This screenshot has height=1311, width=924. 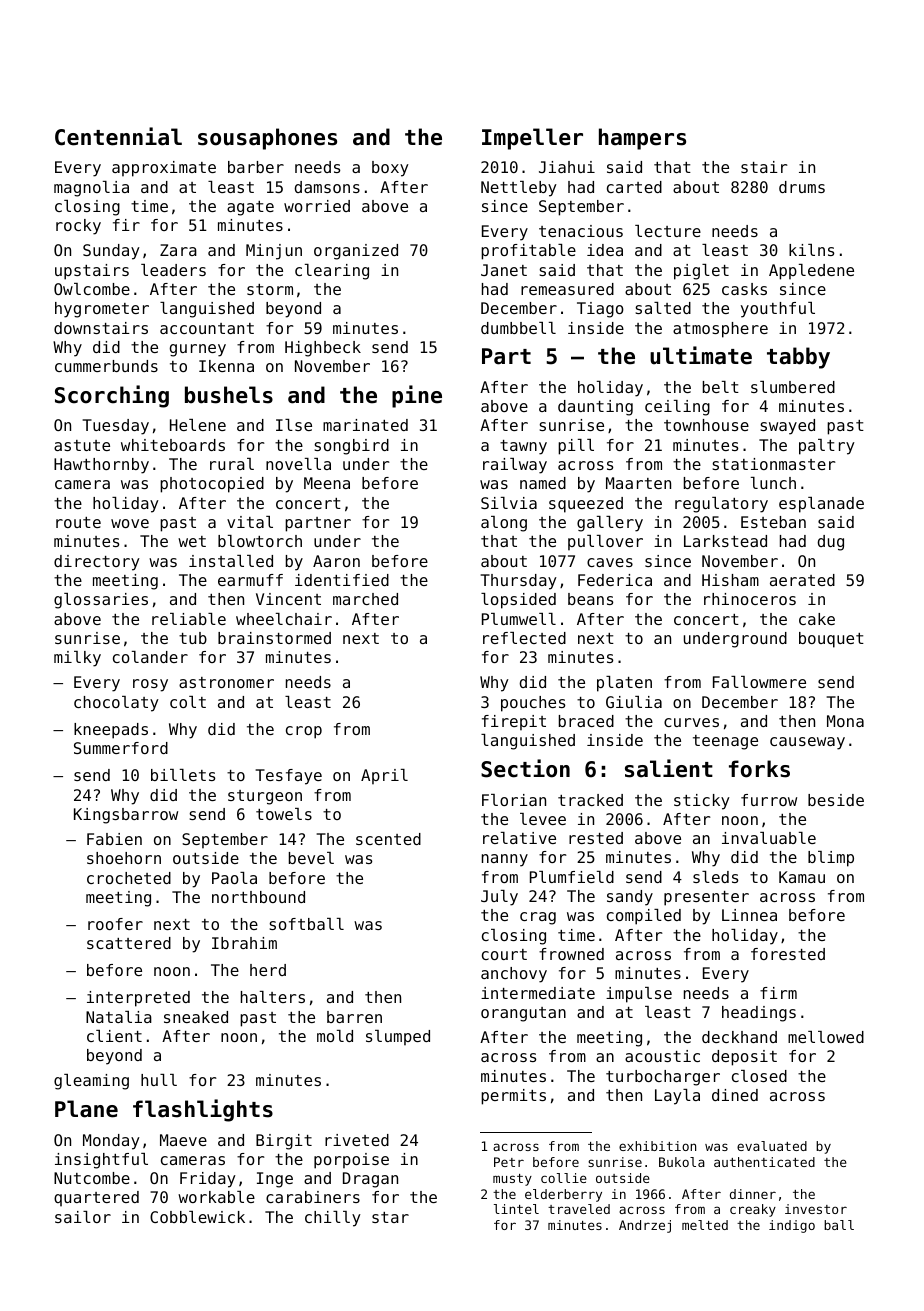 I want to click on marched, so click(x=365, y=599).
